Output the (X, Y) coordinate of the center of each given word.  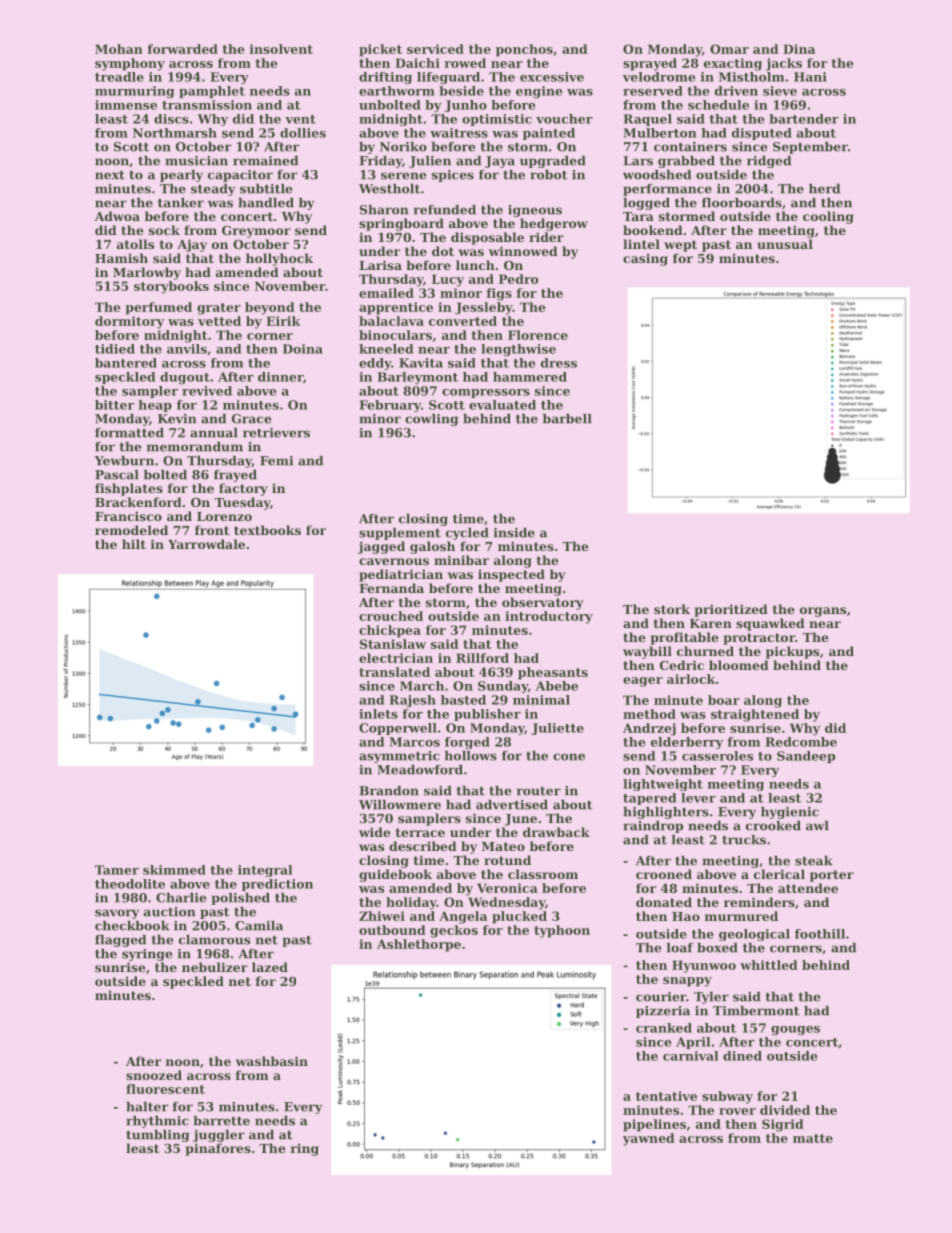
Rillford (482, 658)
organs (823, 612)
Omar (729, 49)
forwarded (182, 49)
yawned (649, 1139)
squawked (770, 624)
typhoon (562, 931)
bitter (114, 405)
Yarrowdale (206, 544)
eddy (375, 364)
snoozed (154, 1075)
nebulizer (215, 967)
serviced (435, 49)
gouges (795, 1030)
